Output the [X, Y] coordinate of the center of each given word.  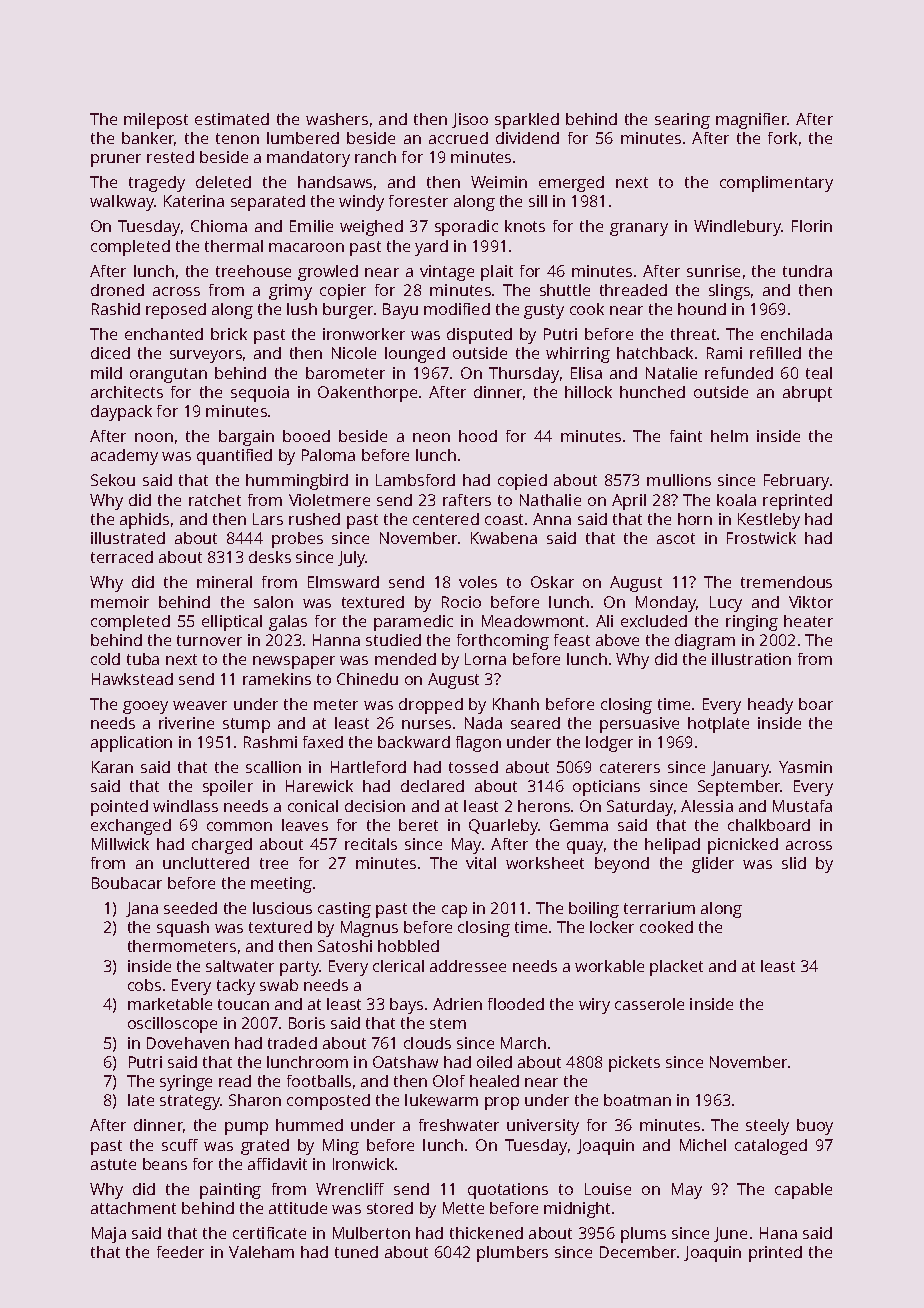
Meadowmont [533, 621]
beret [418, 825]
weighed [371, 228]
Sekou [113, 480]
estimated [232, 119]
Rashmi [270, 742]
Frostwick [761, 538]
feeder [180, 1252]
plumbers [512, 1254]
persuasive [639, 725]
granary [639, 229]
